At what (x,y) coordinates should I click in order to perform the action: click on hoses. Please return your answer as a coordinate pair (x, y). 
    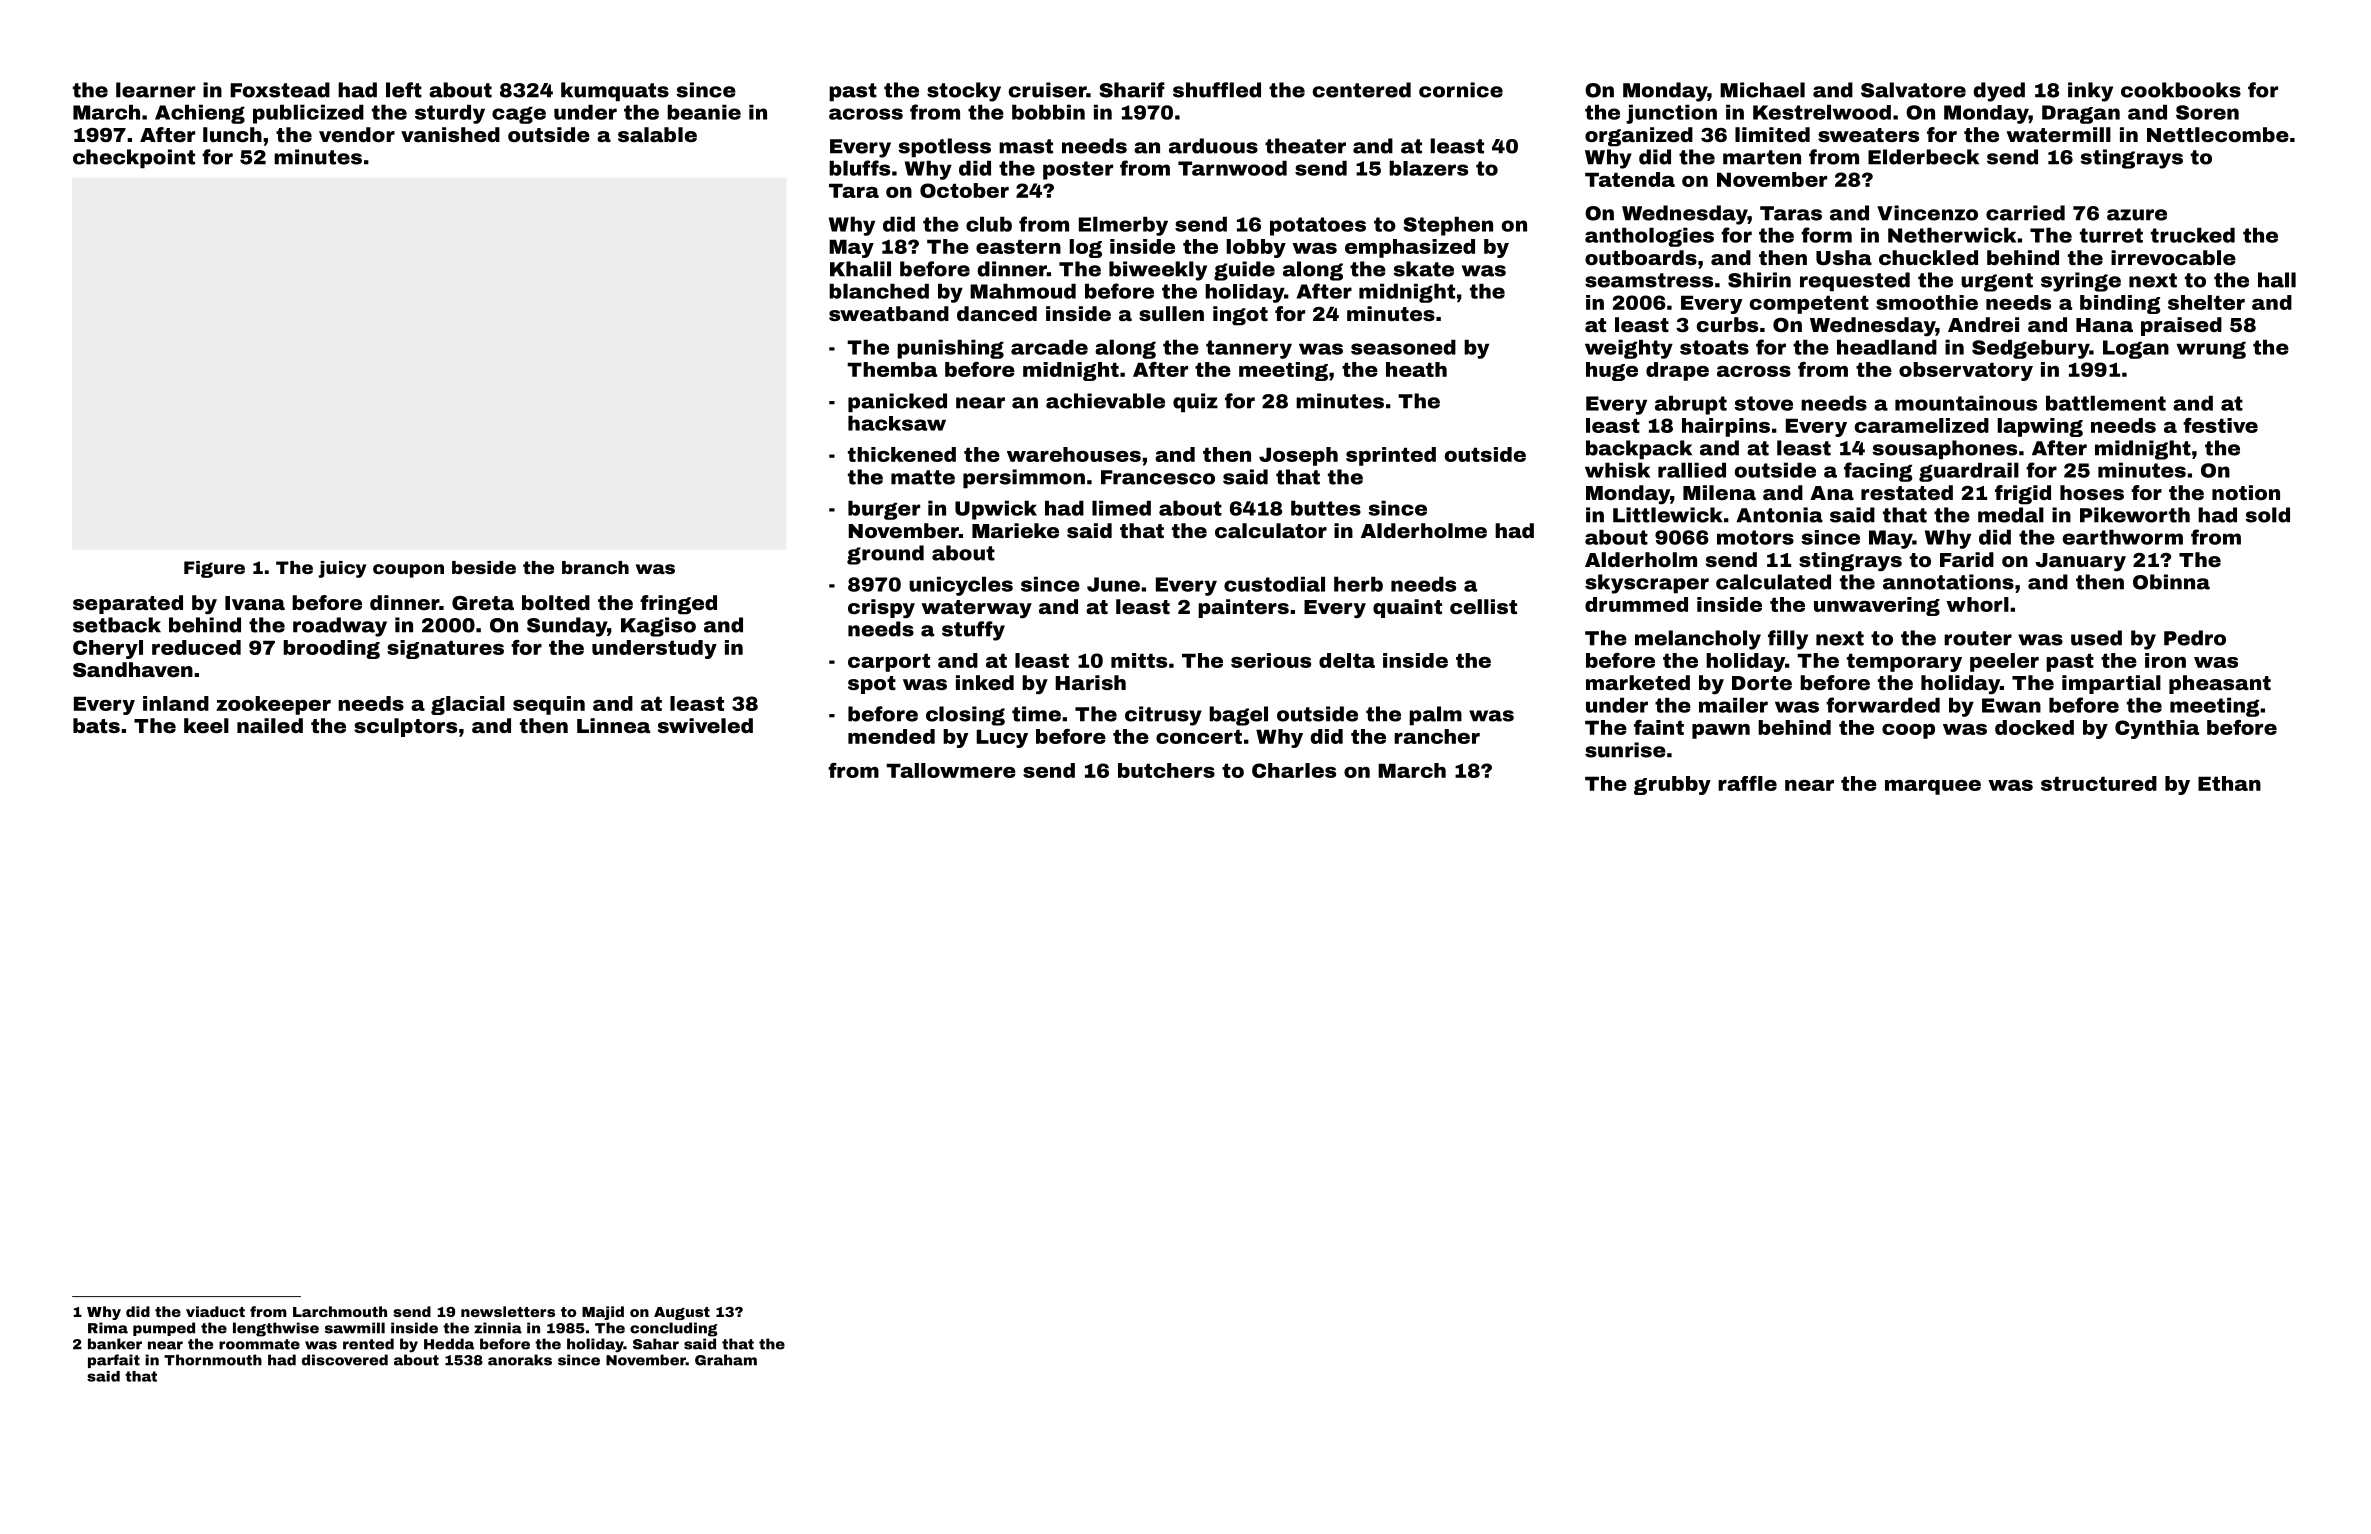
    Looking at the image, I should click on (2092, 492).
